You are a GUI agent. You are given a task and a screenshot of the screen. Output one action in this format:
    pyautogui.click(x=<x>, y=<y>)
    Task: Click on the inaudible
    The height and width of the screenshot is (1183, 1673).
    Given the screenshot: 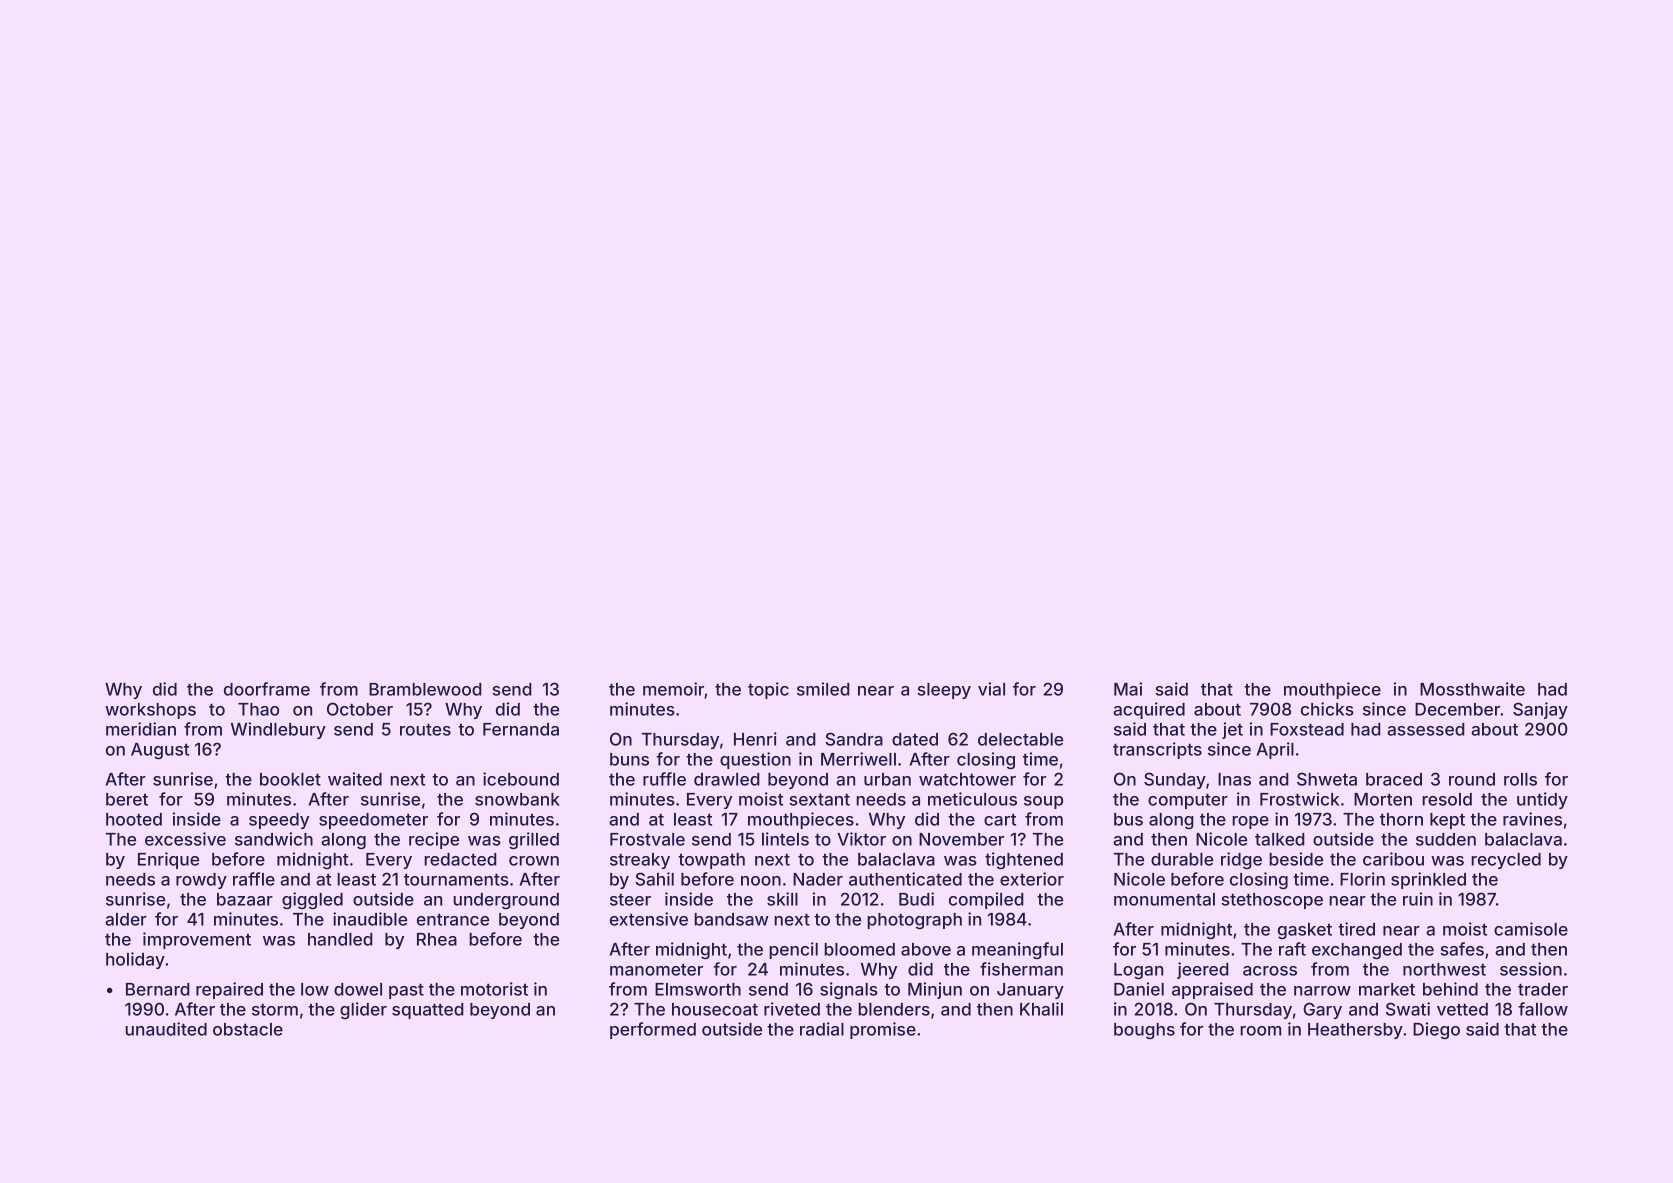 What is the action you would take?
    pyautogui.click(x=370, y=919)
